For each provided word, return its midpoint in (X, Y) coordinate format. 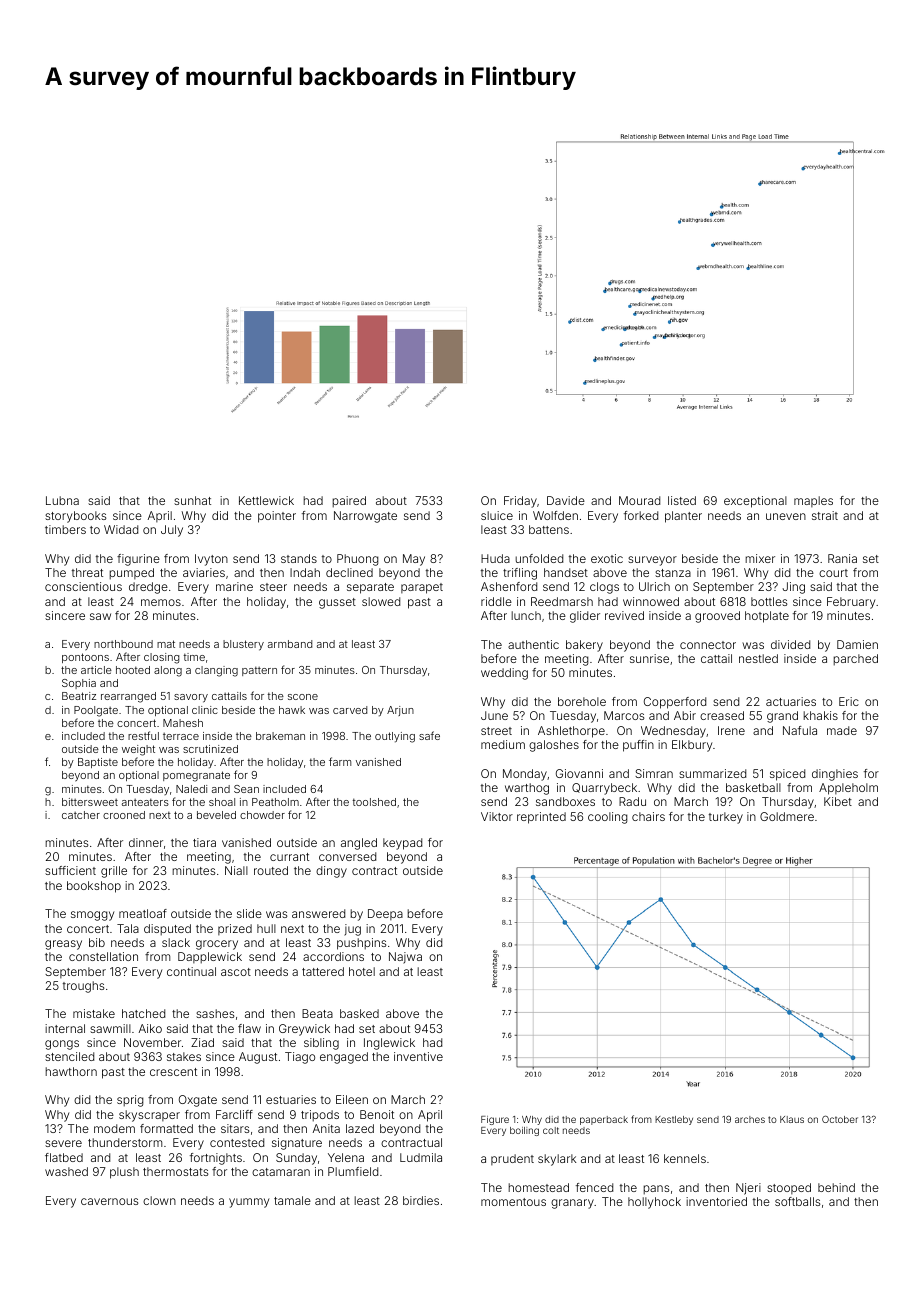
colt (551, 1130)
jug (352, 930)
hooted (133, 670)
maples (813, 501)
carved (350, 710)
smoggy (92, 916)
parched (855, 660)
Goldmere (787, 816)
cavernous (109, 1201)
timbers (65, 529)
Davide (566, 500)
